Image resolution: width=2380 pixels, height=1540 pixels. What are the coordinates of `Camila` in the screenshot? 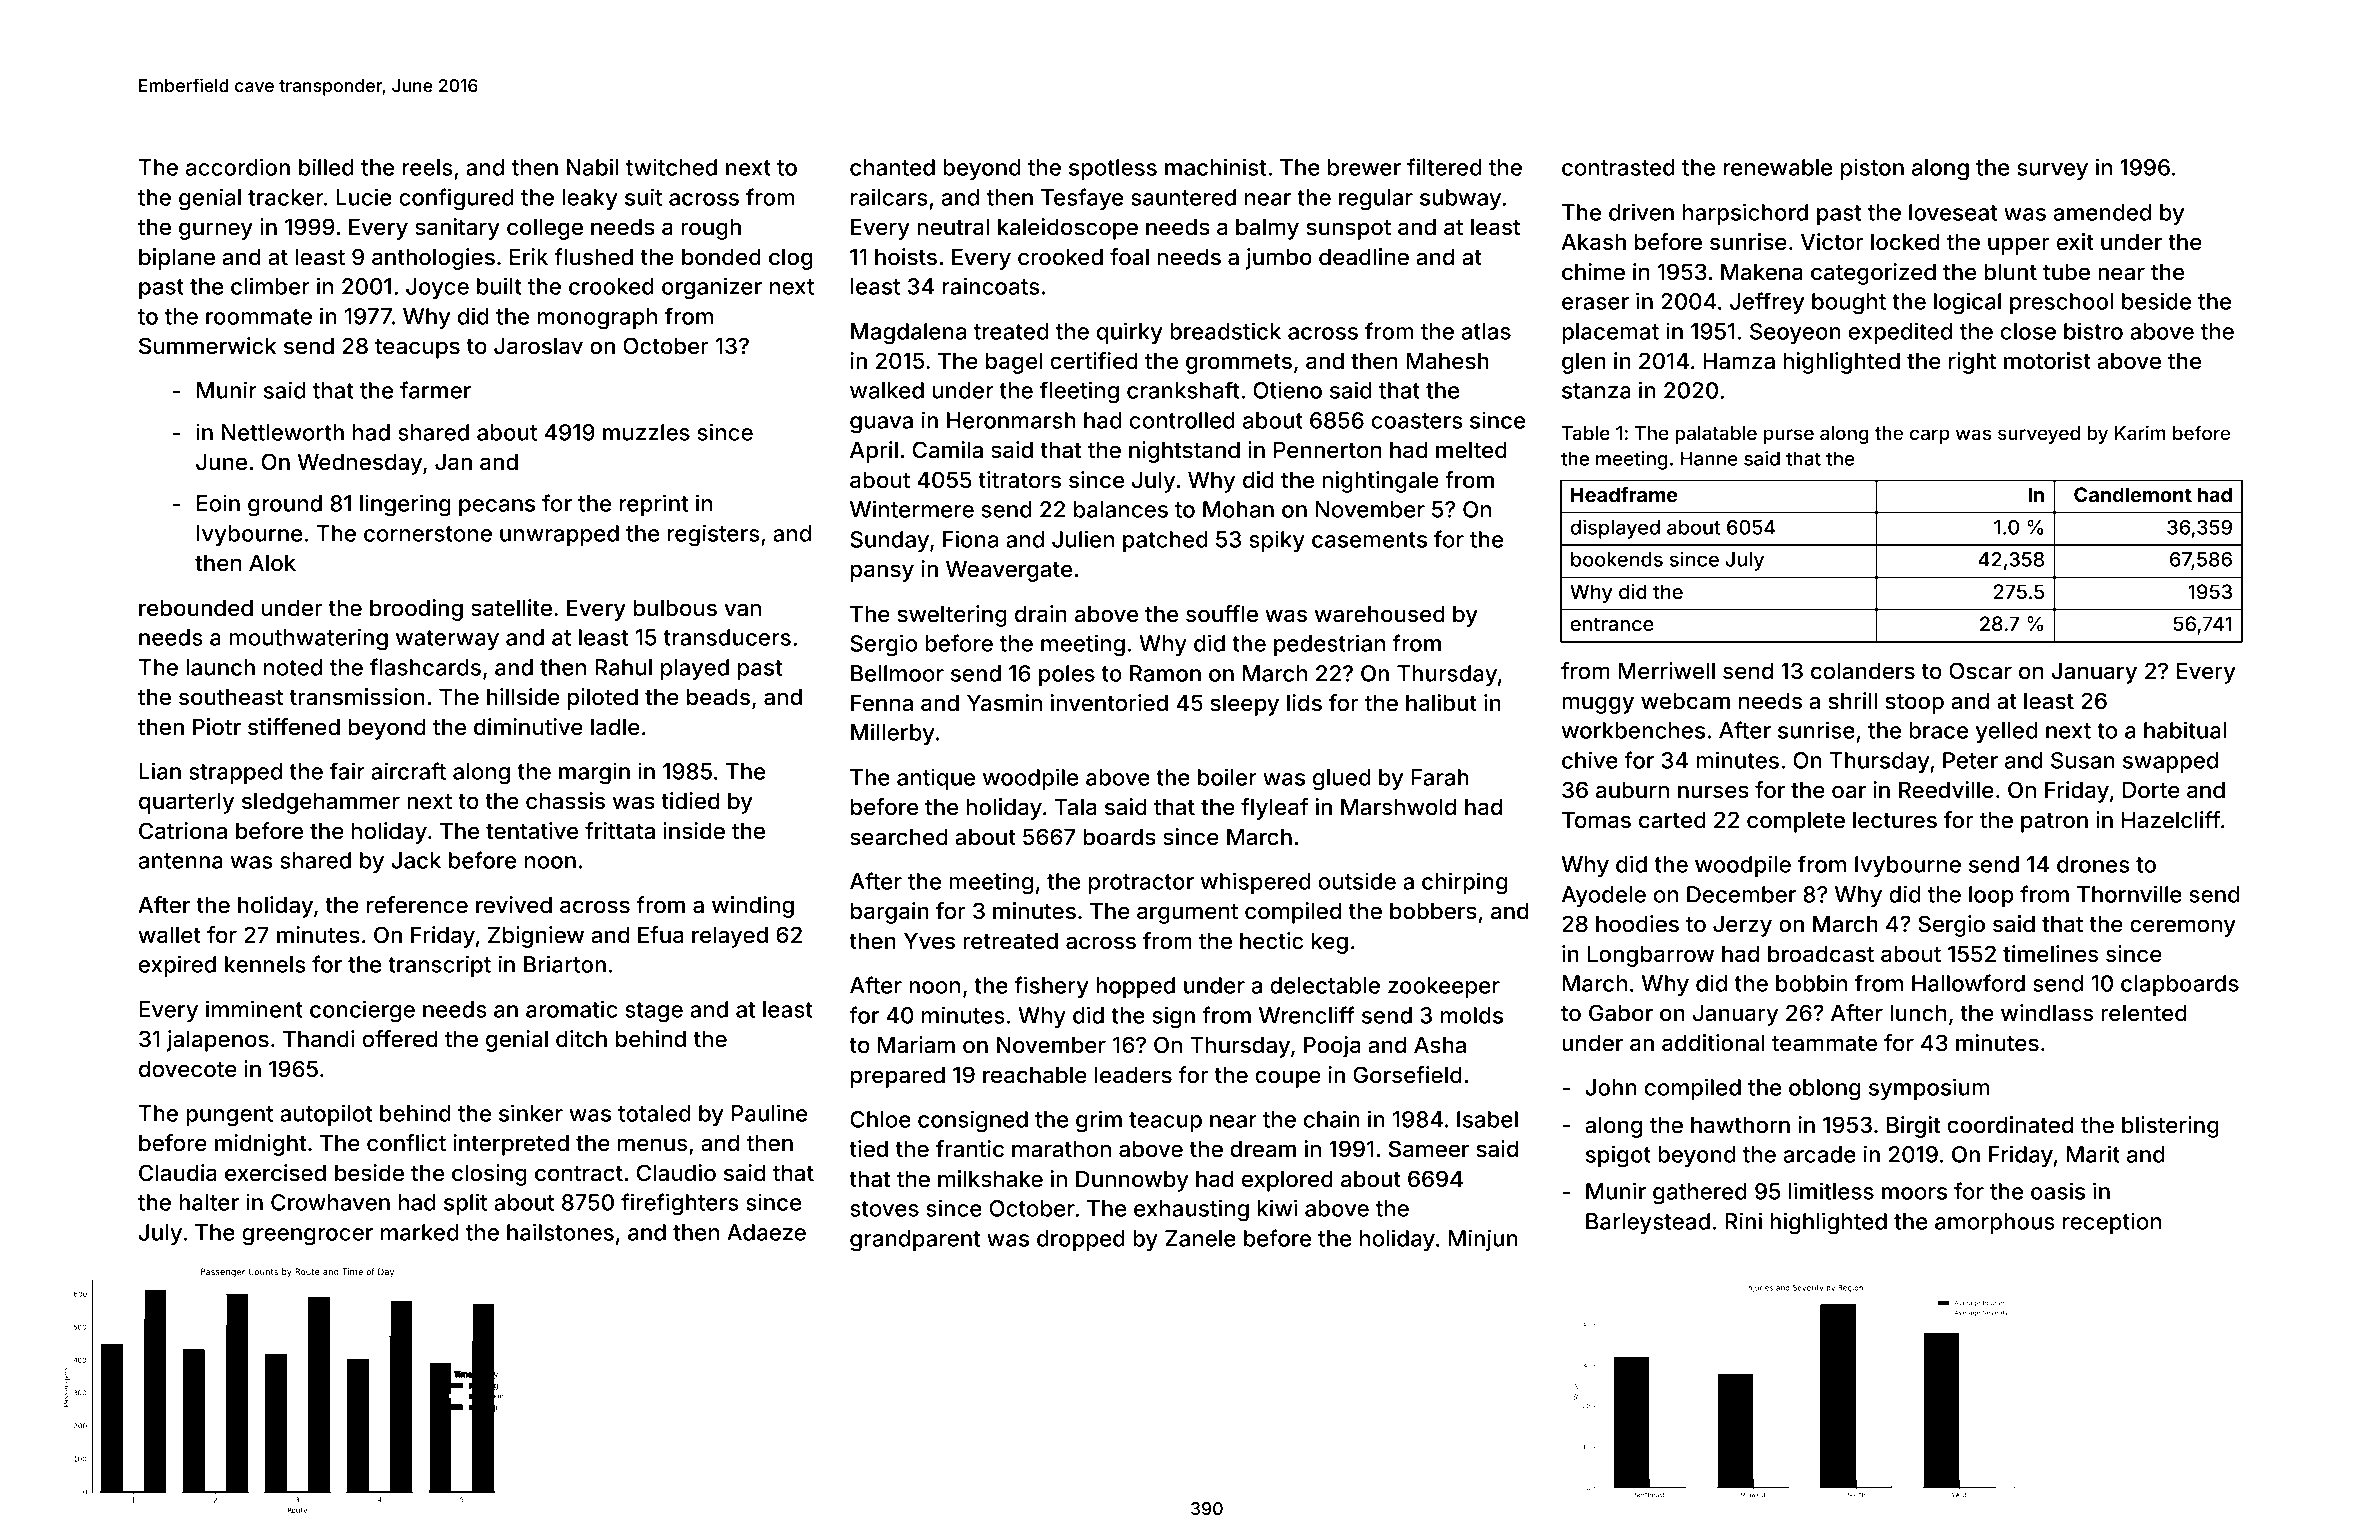 It's located at (947, 450).
